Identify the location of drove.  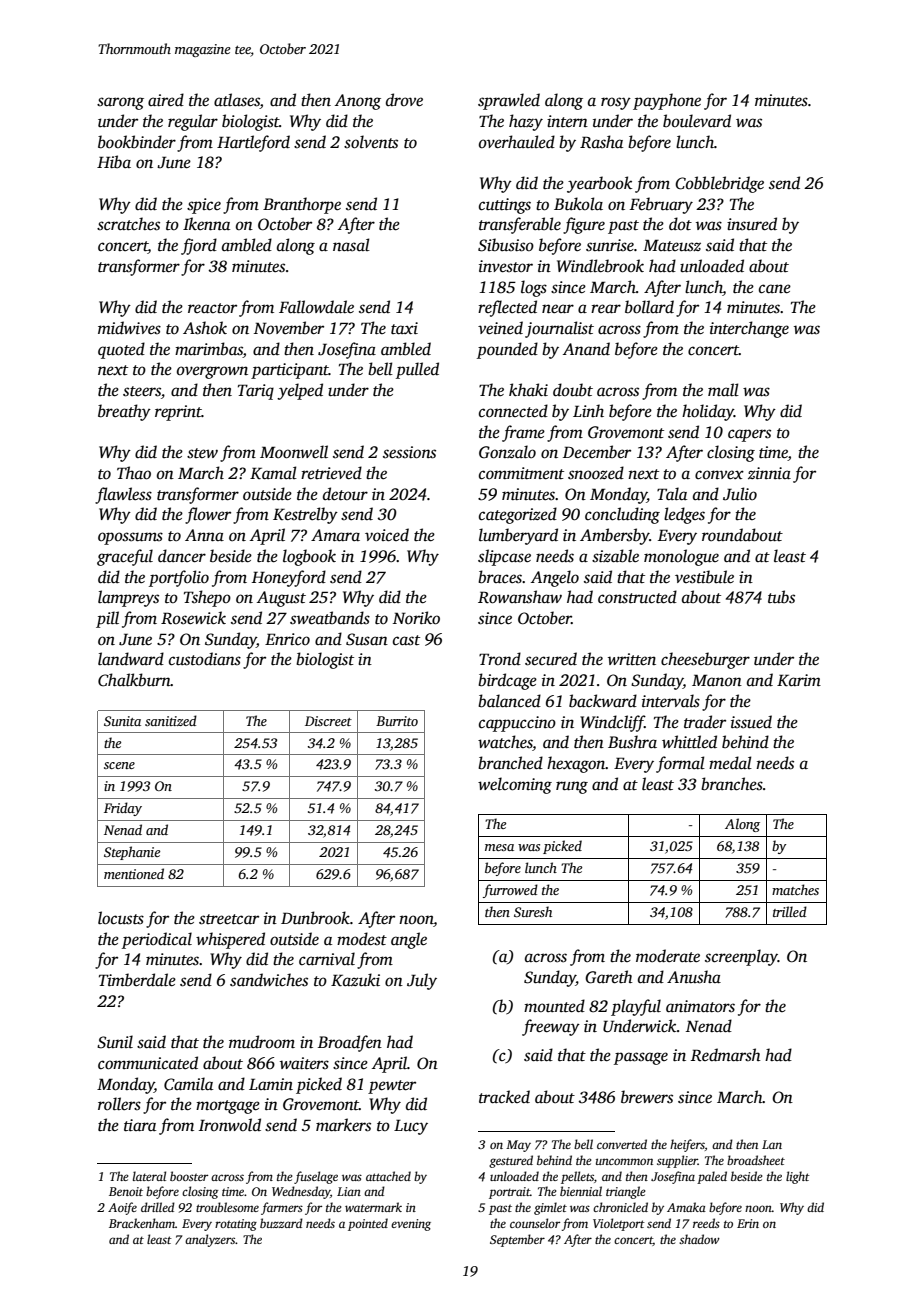
(404, 99).
